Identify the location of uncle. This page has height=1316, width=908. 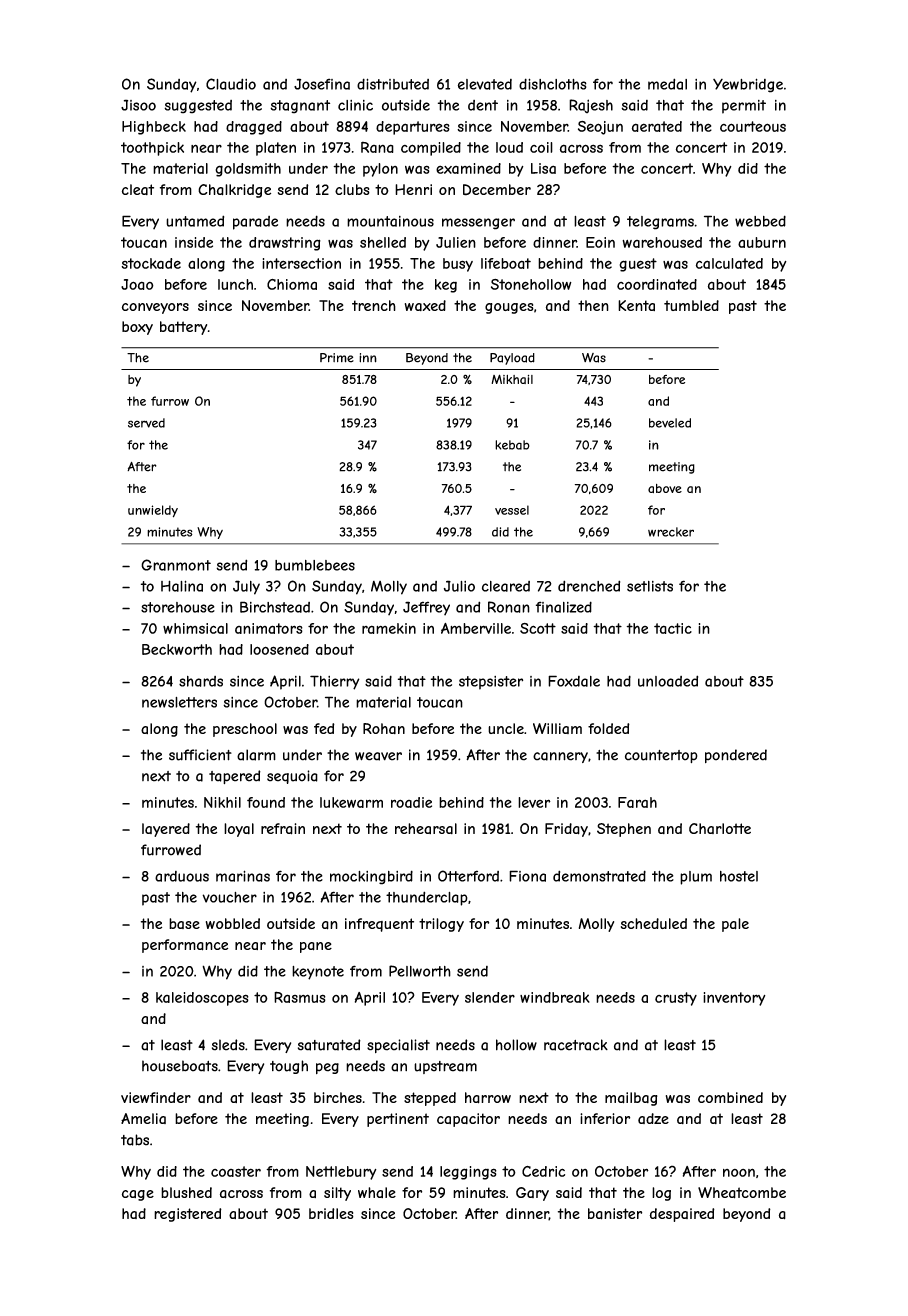
(506, 728).
